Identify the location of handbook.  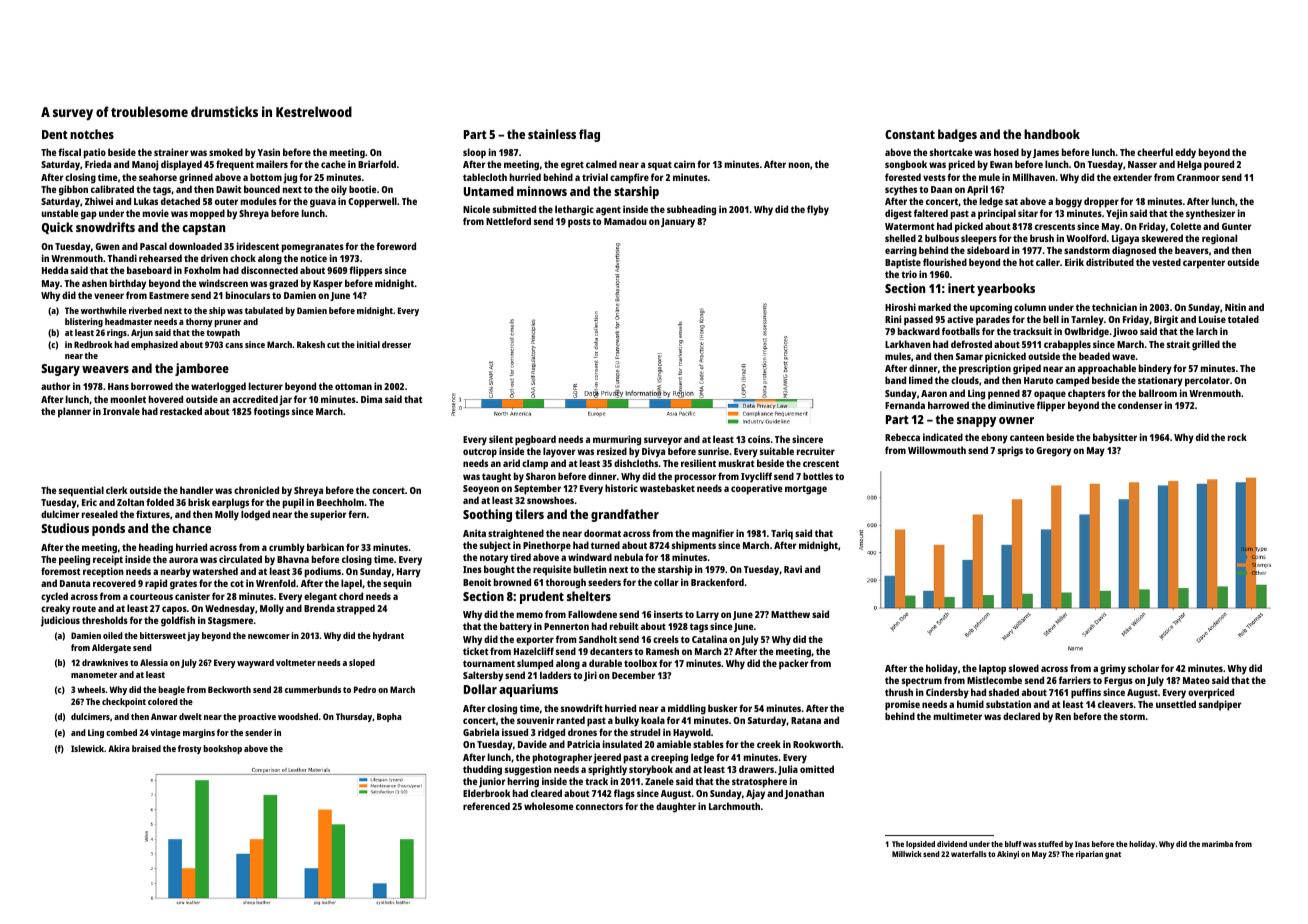
(1052, 134).
